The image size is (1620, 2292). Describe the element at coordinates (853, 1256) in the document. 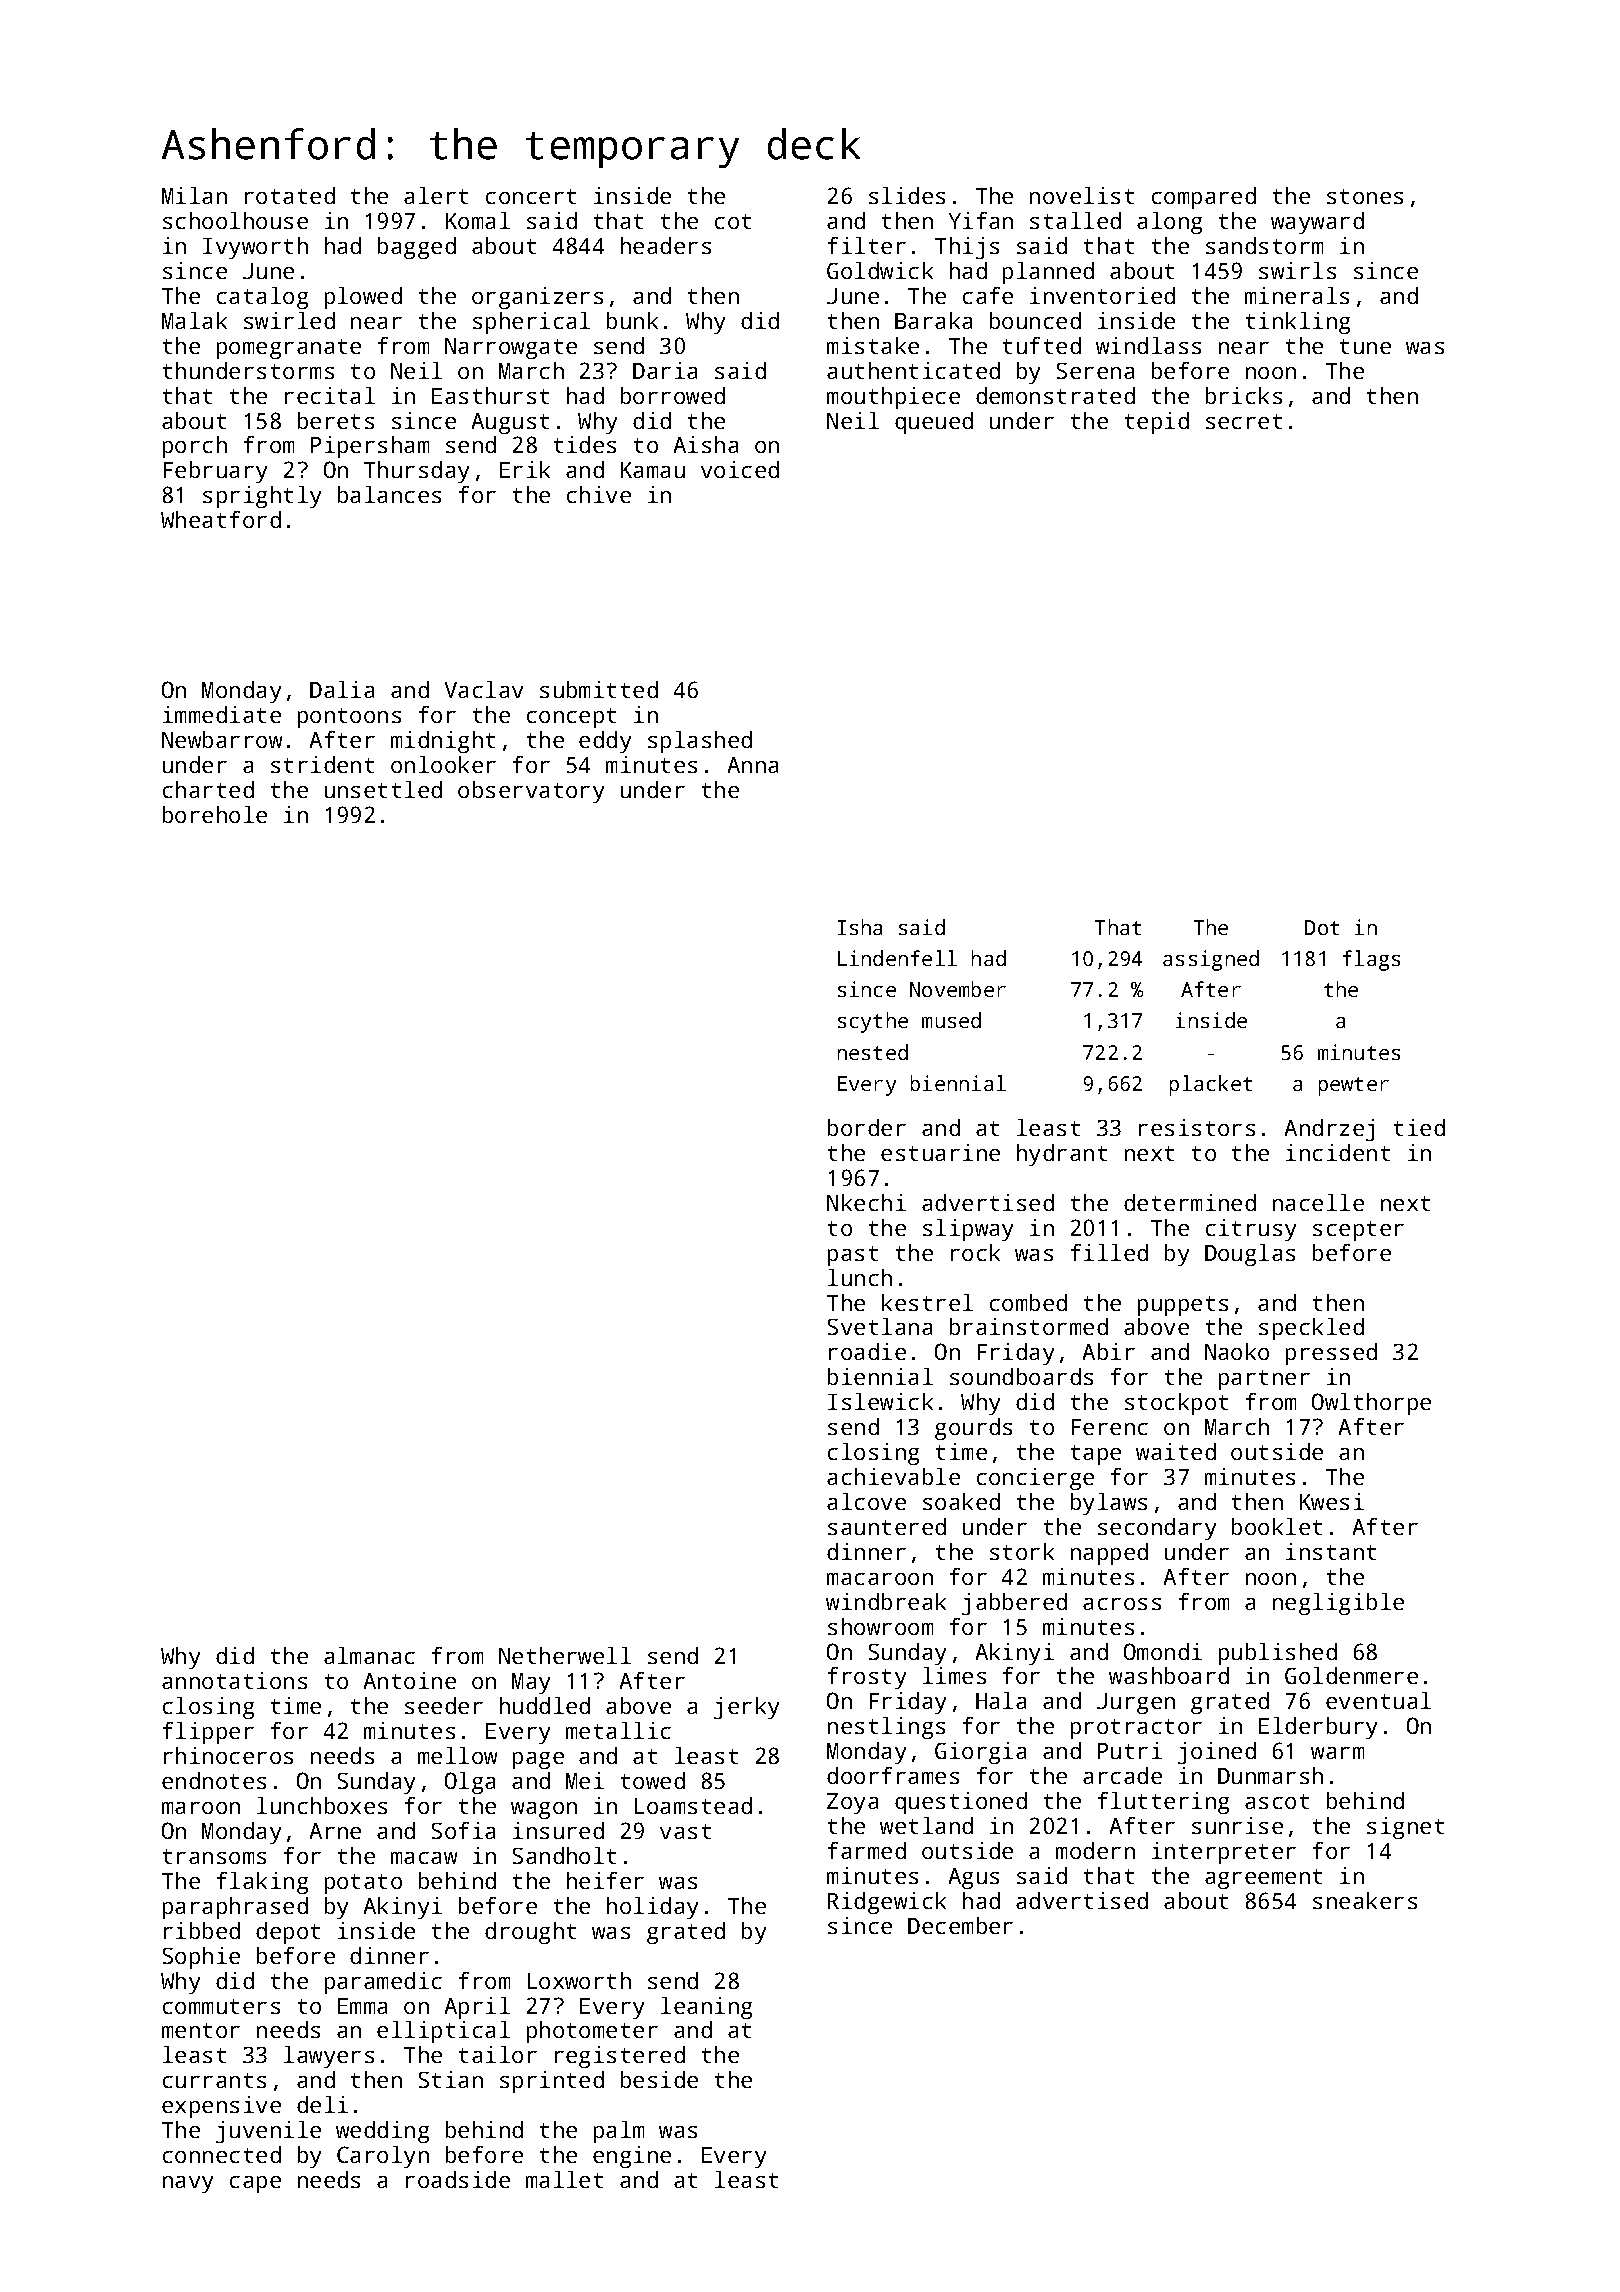

I see `past` at that location.
